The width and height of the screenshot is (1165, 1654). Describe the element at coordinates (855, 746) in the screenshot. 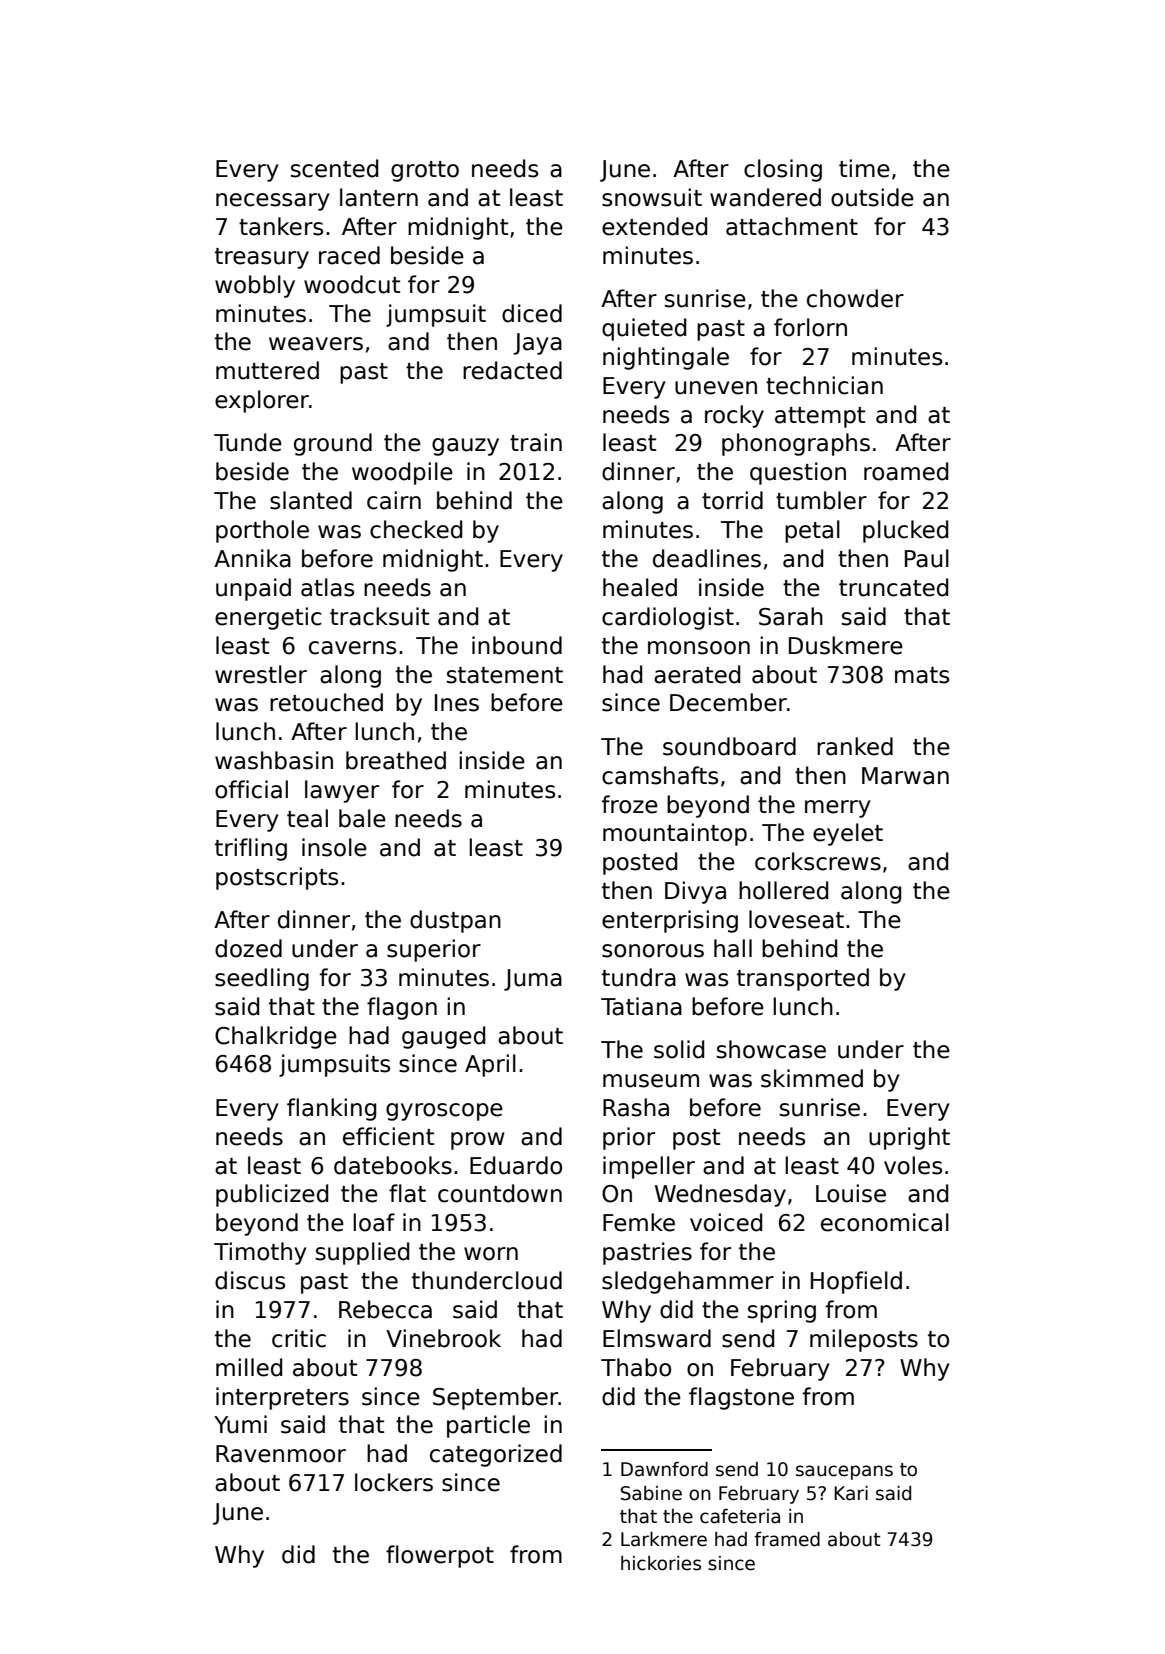

I see `ranked` at that location.
